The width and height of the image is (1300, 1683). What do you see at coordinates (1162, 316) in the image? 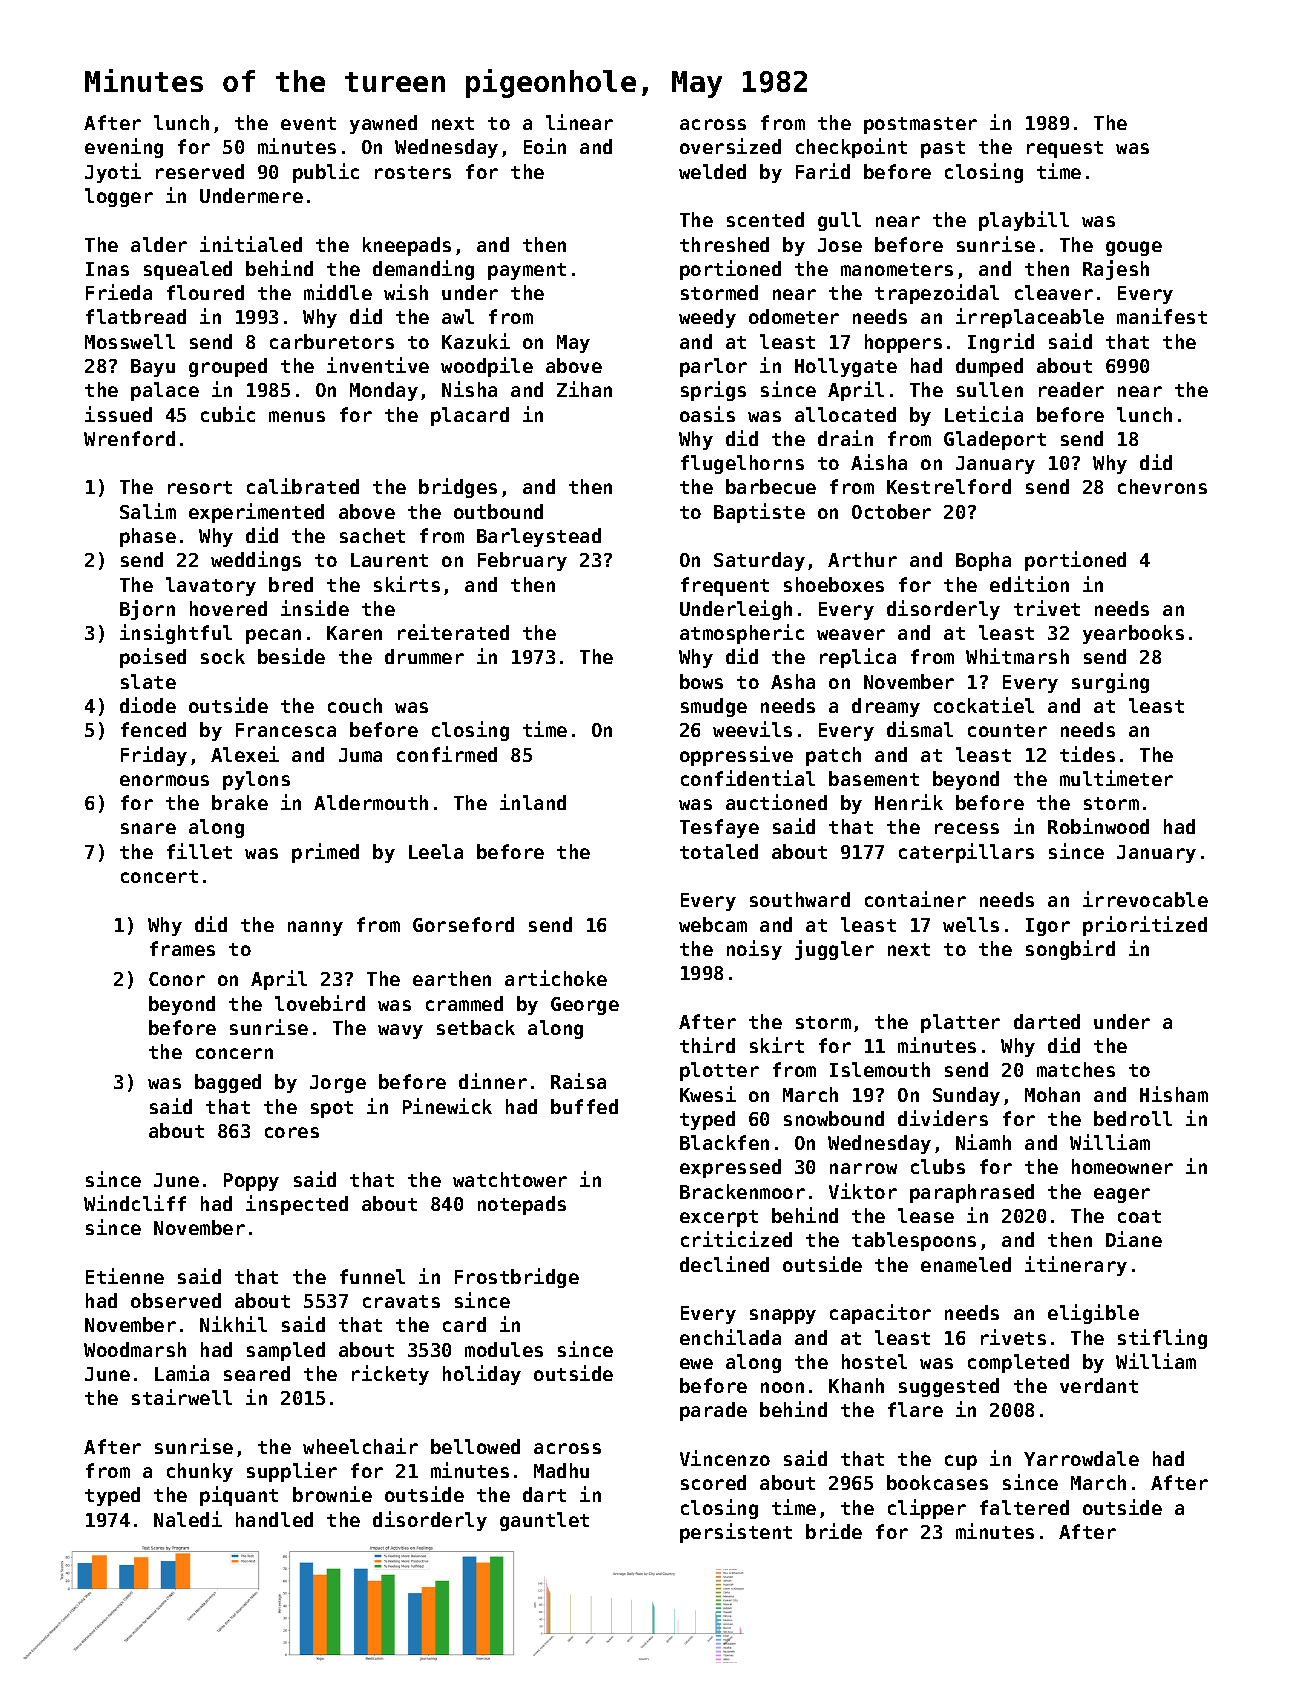
I see `manifest` at bounding box center [1162, 316].
